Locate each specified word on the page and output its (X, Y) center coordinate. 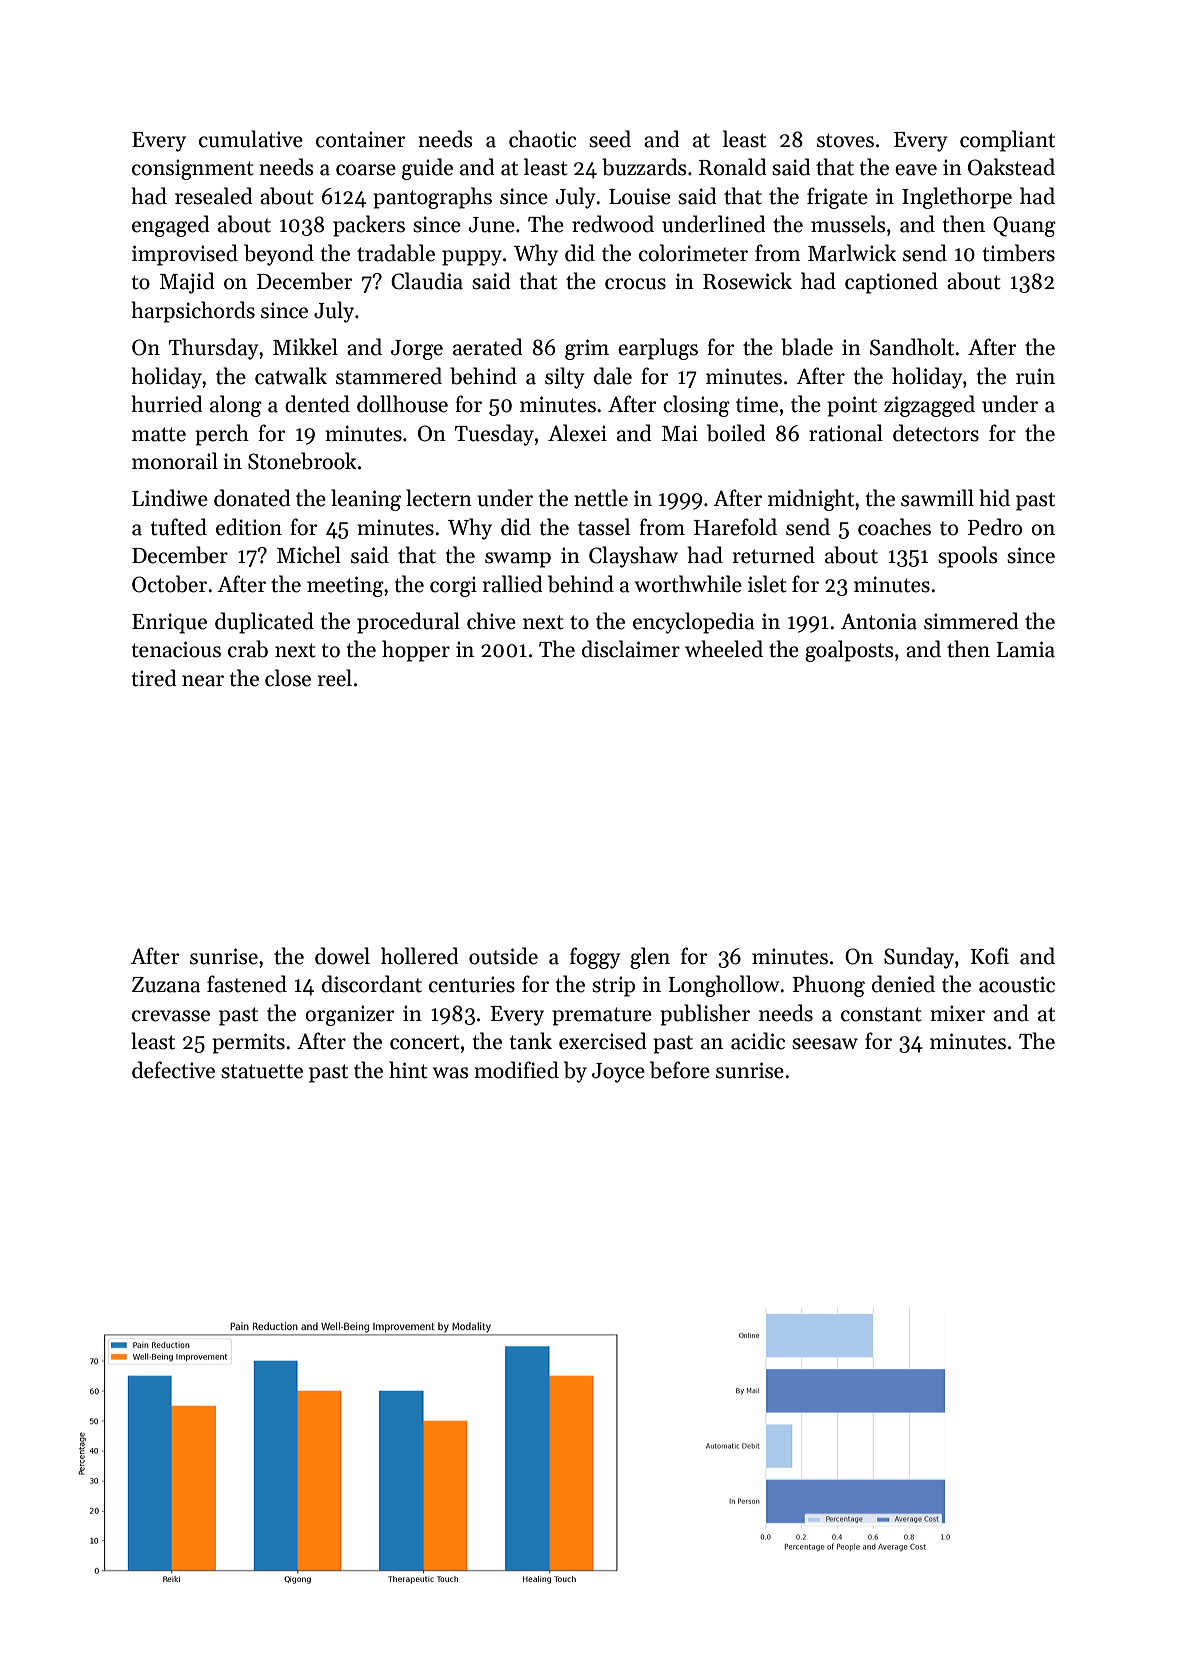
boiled (736, 433)
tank (531, 1041)
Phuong (828, 986)
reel (335, 678)
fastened (247, 984)
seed (610, 139)
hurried (167, 404)
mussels (848, 224)
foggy (595, 958)
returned (774, 555)
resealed (213, 196)
